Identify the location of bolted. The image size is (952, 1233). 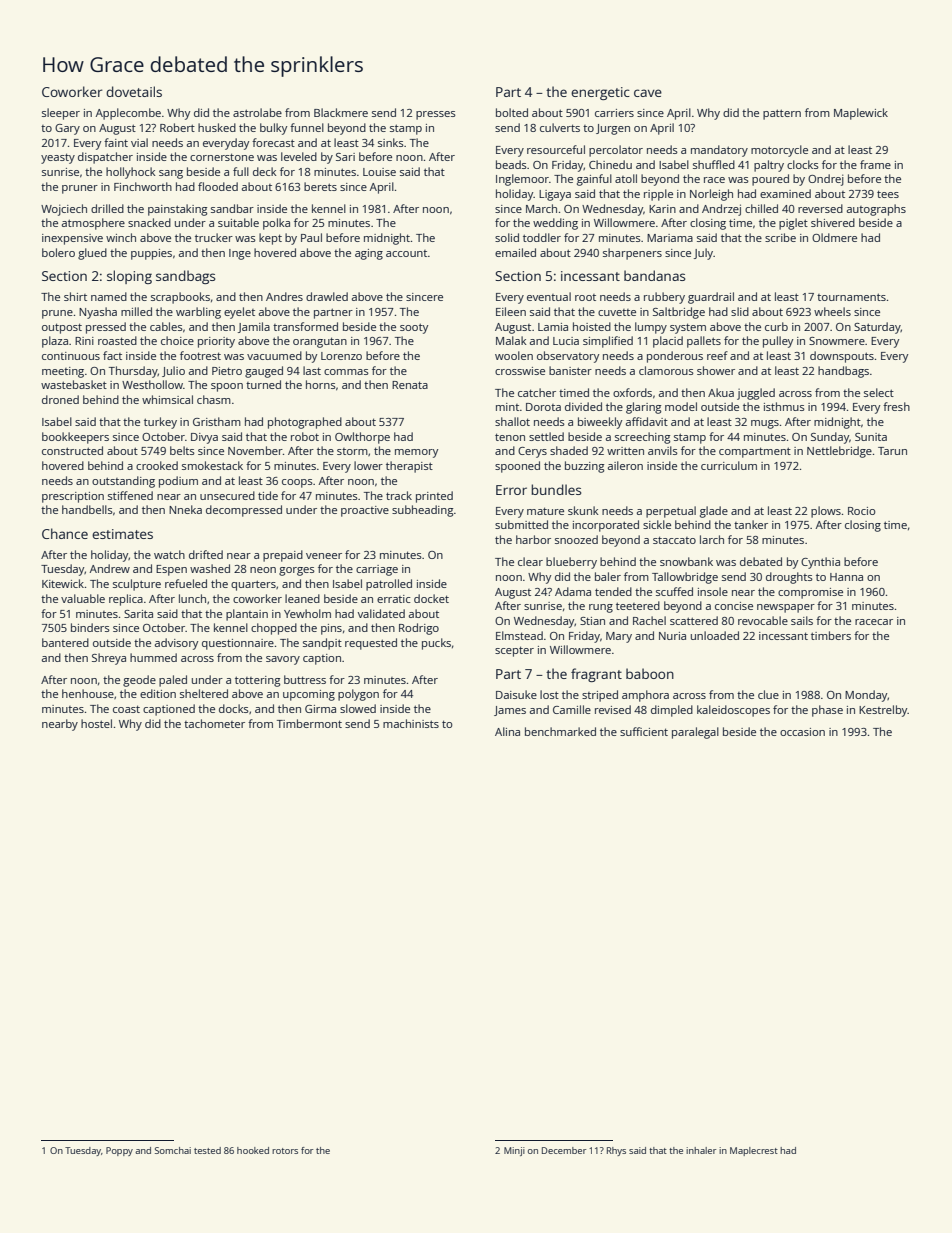
(512, 112).
